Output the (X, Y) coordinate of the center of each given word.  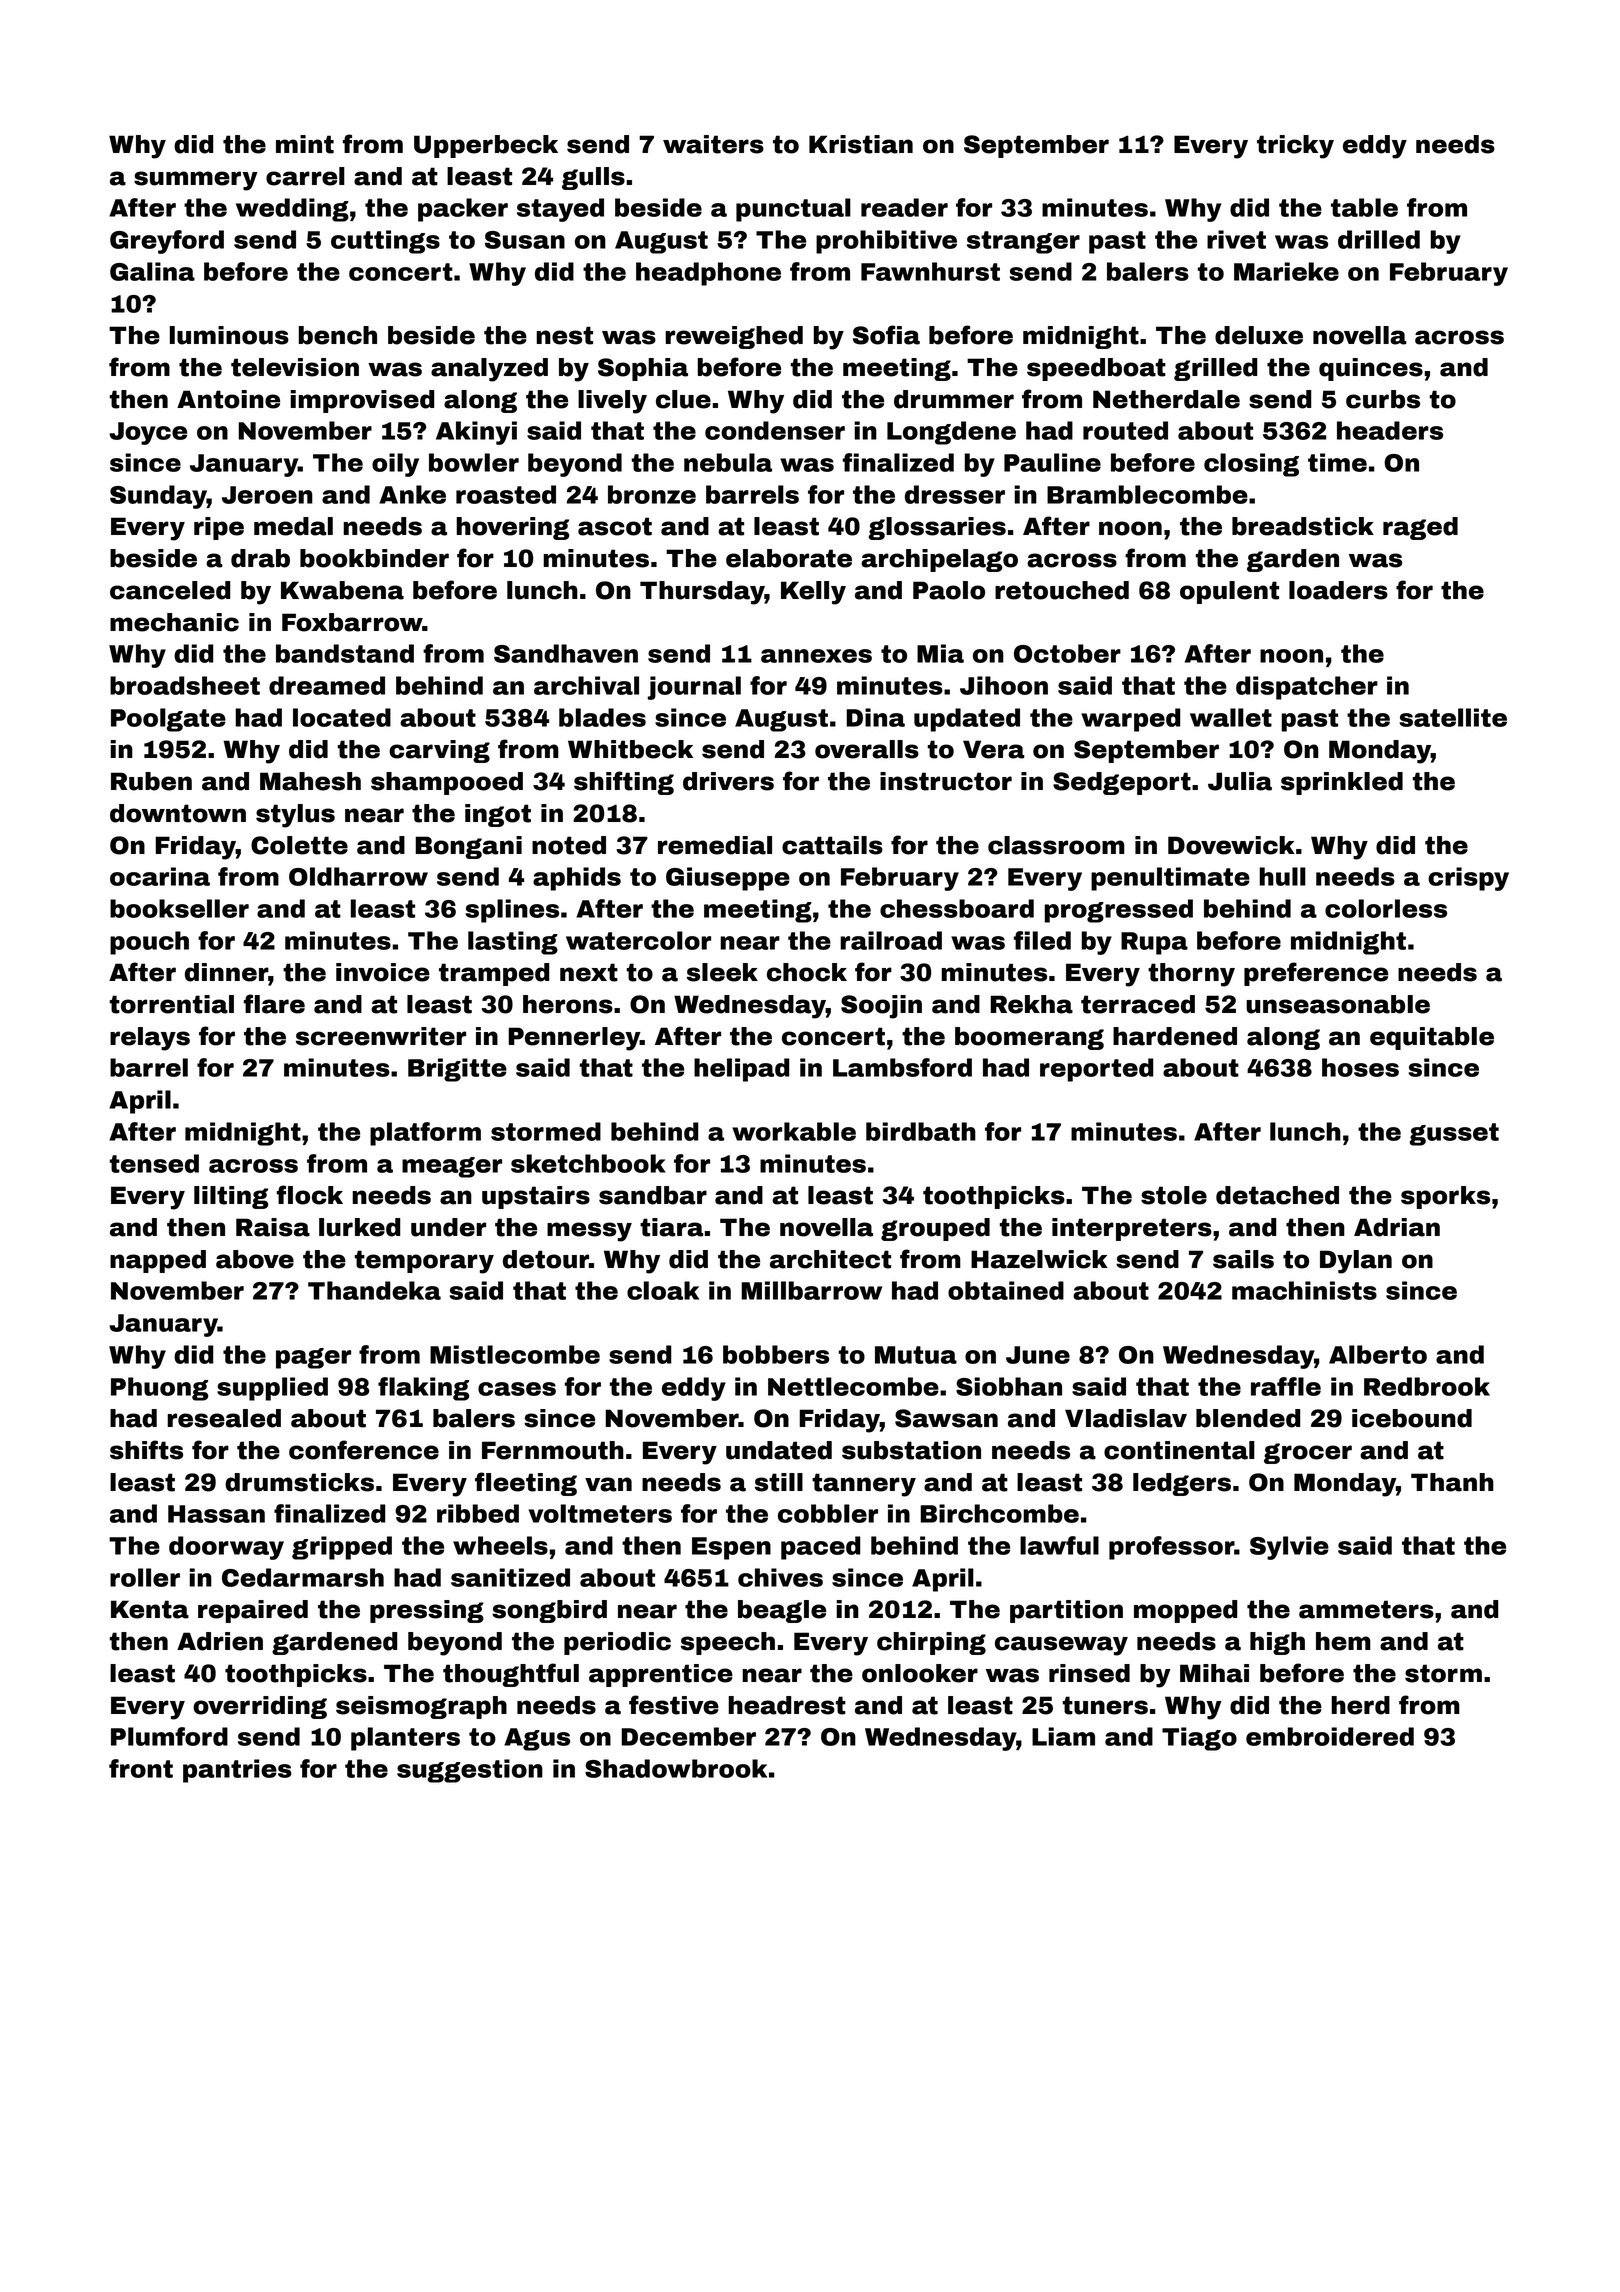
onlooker (920, 1673)
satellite (1453, 717)
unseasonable (1338, 1004)
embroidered (1330, 1736)
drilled (1379, 239)
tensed (154, 1163)
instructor (946, 781)
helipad (741, 1070)
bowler (474, 462)
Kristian (861, 144)
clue (683, 399)
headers (1390, 430)
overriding (260, 1707)
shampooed (447, 783)
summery (196, 181)
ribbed (478, 1513)
